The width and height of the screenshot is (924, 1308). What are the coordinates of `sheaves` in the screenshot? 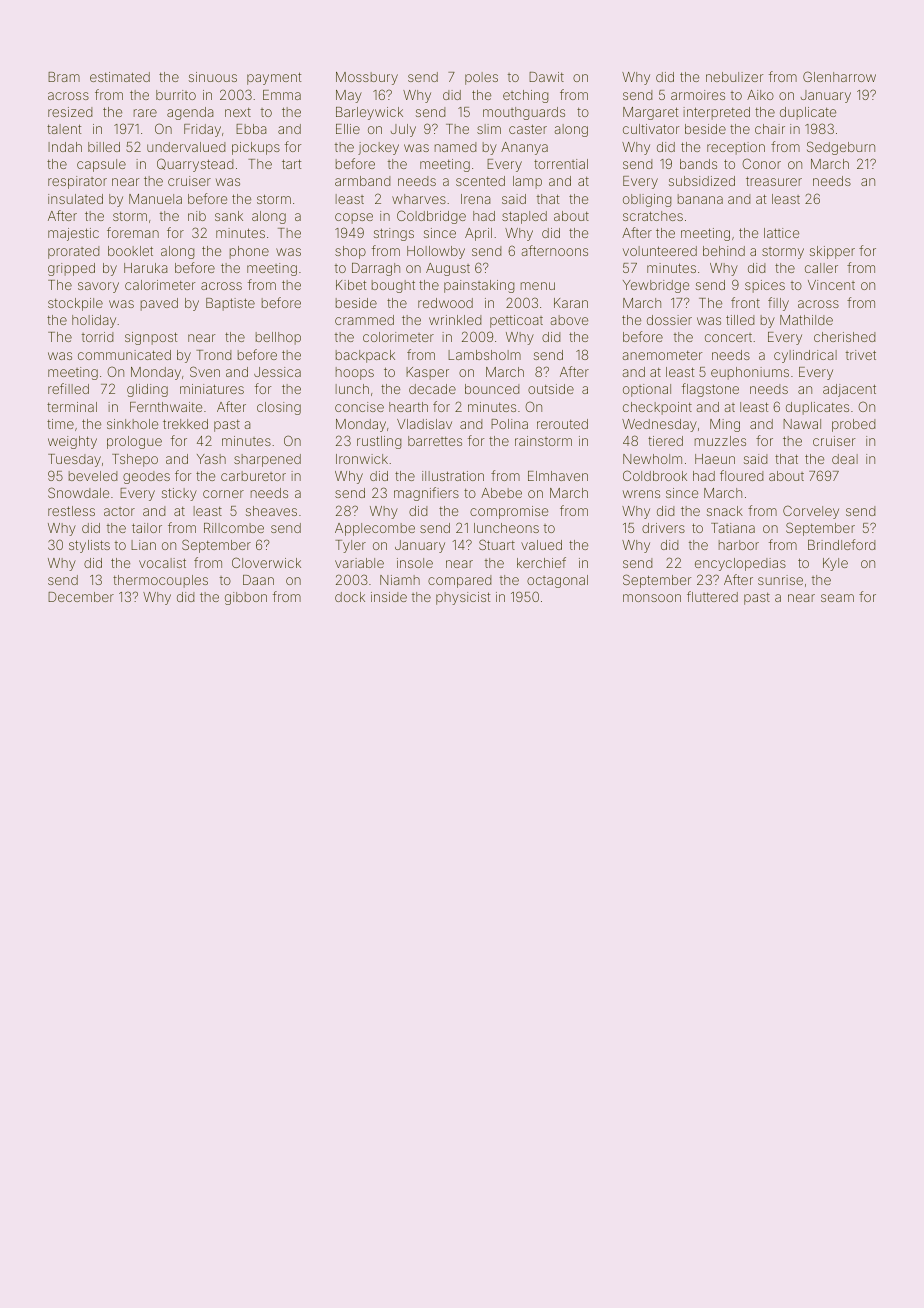 It's located at (271, 511).
